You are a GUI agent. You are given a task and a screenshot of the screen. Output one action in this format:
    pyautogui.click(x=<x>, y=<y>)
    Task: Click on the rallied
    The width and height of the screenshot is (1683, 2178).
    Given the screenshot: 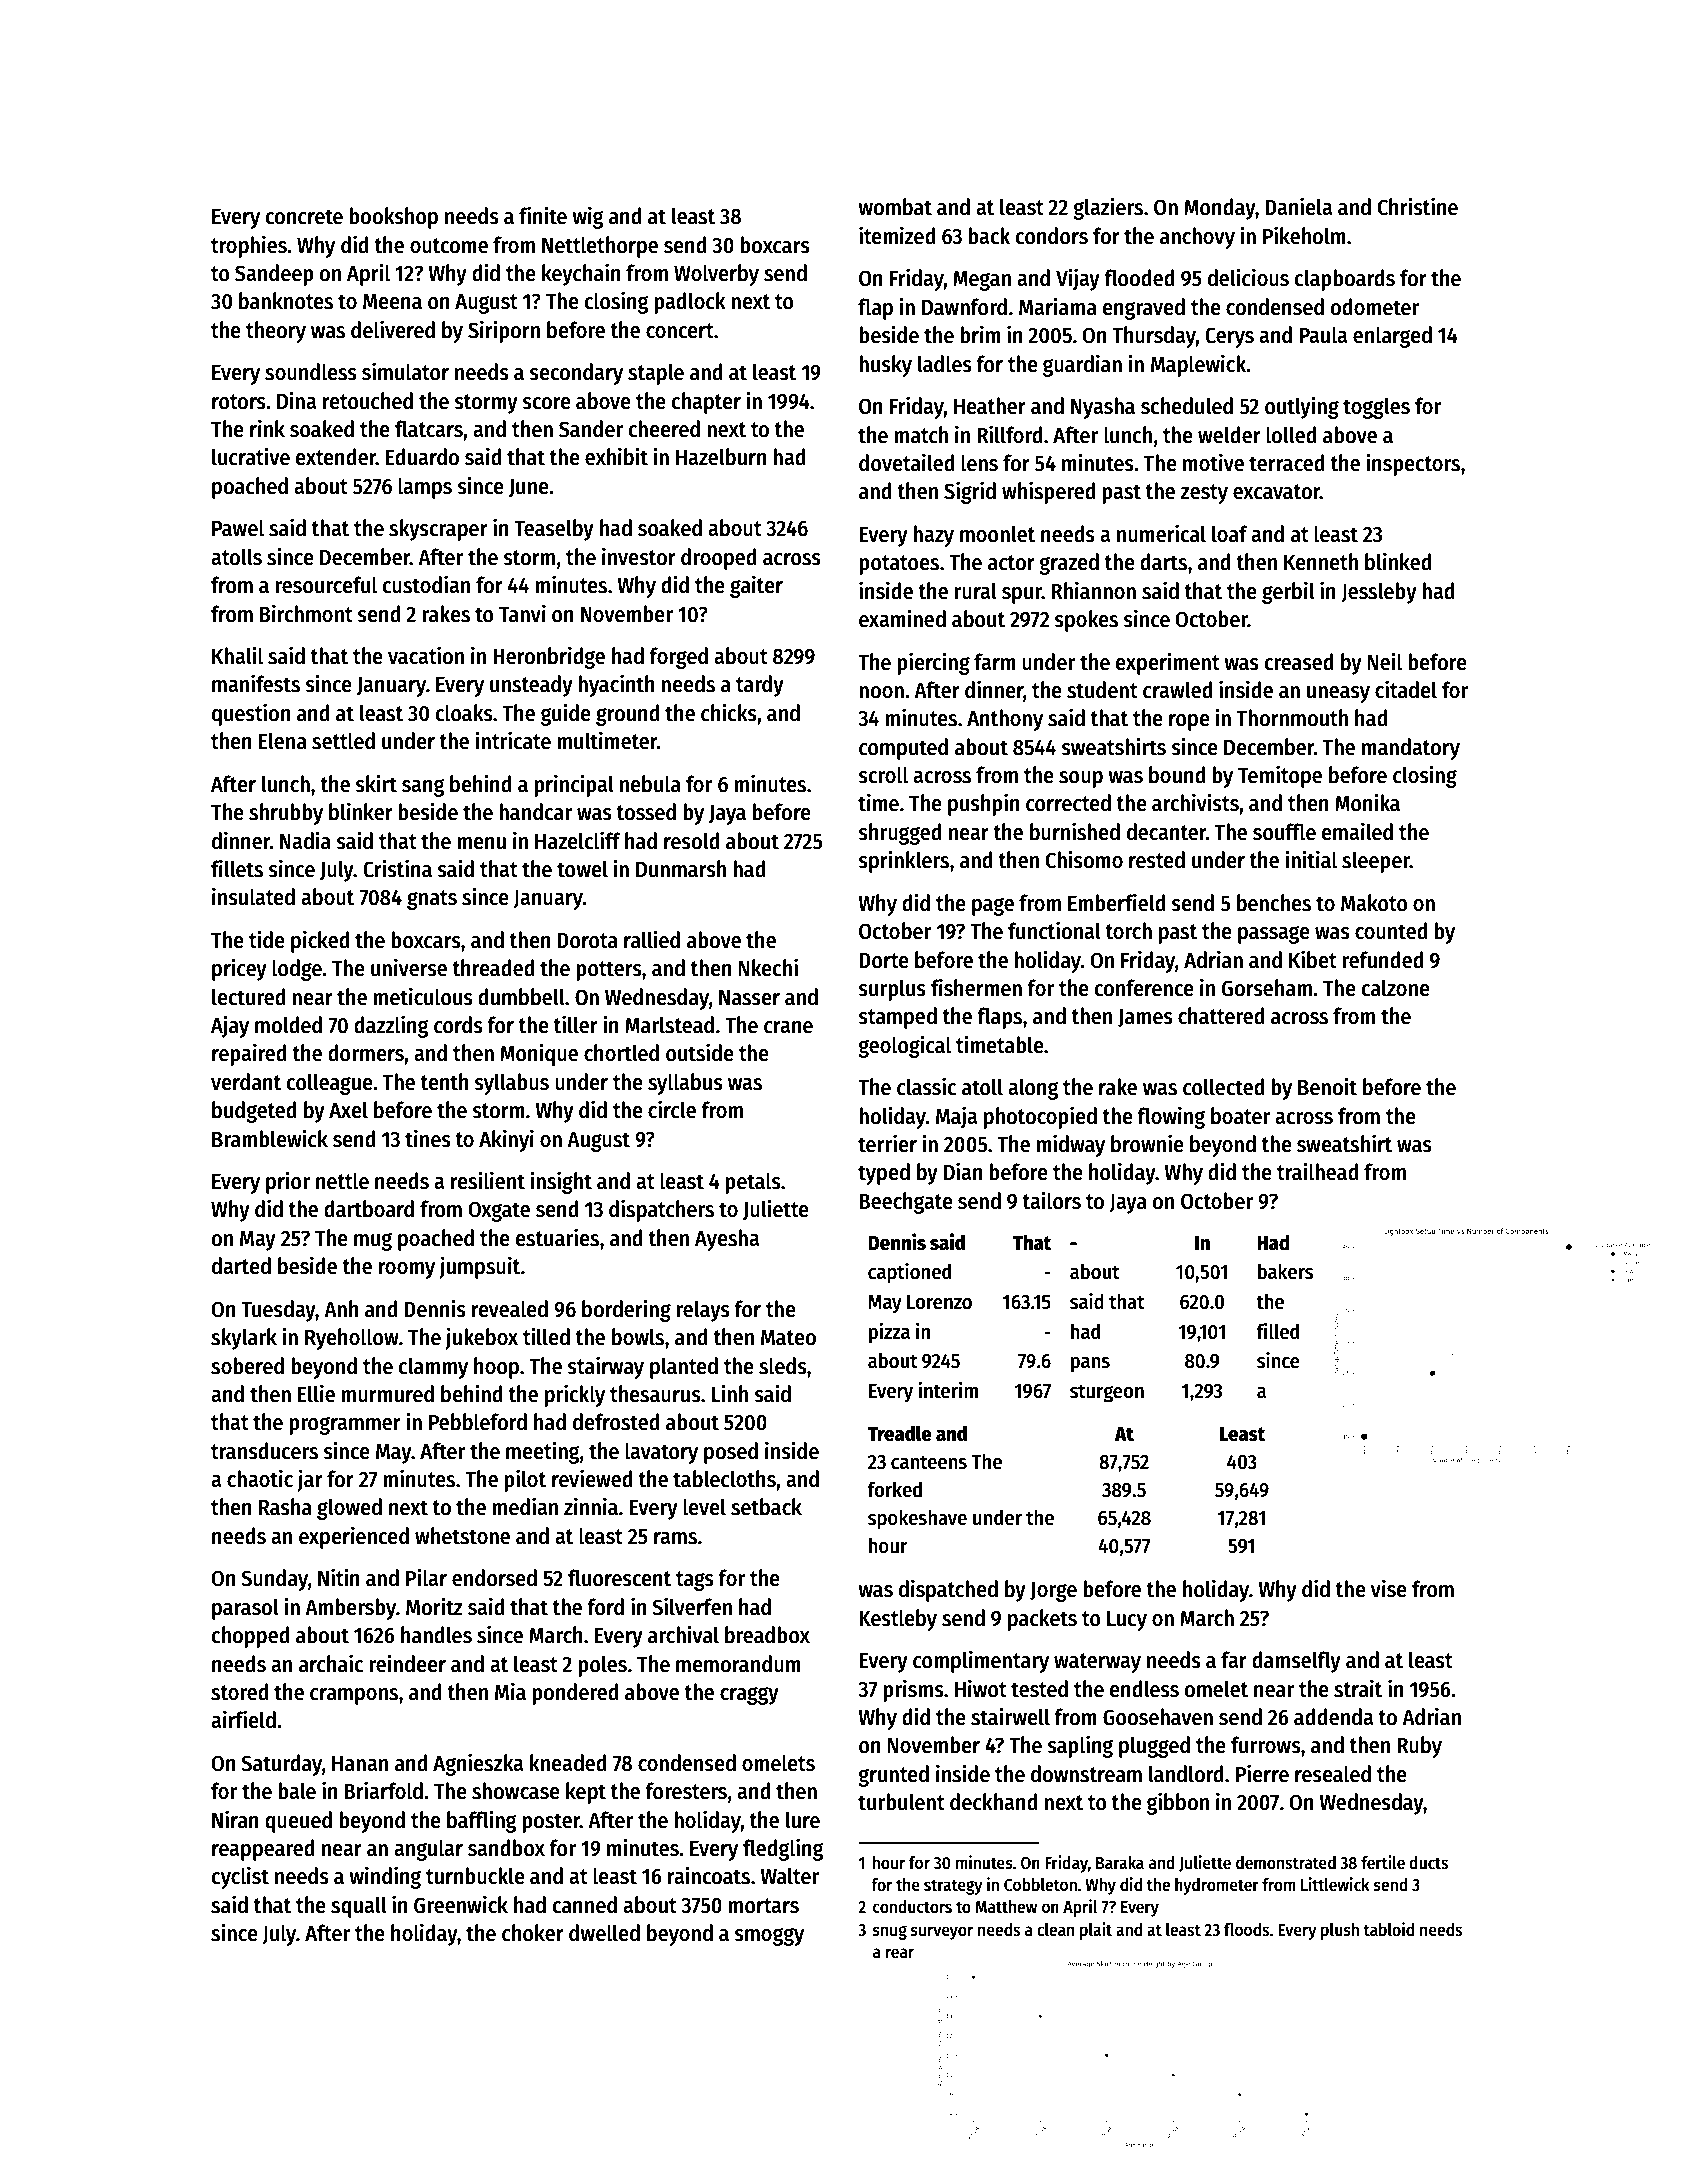 What is the action you would take?
    pyautogui.click(x=652, y=939)
